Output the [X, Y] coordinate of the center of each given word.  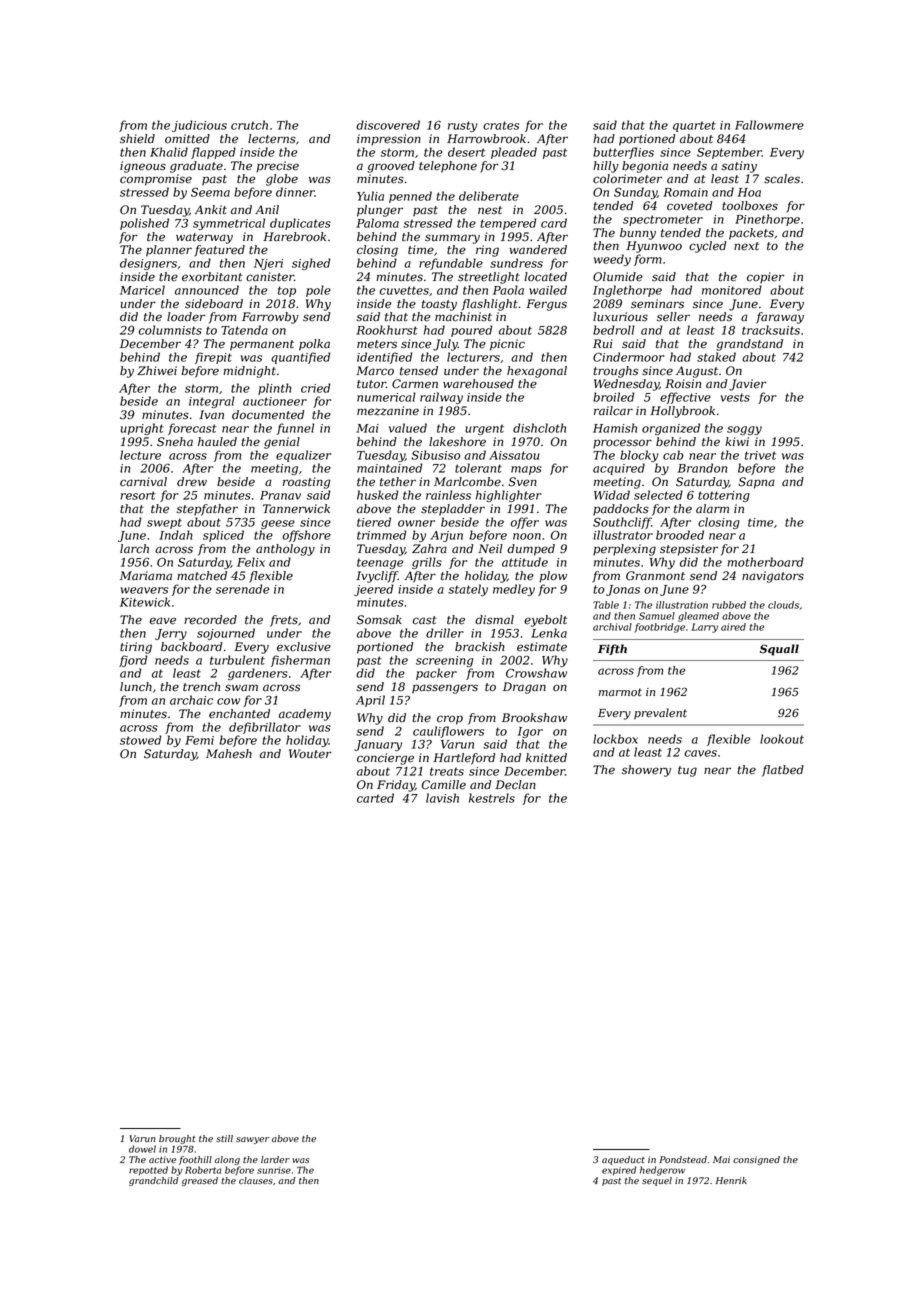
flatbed [783, 771]
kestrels [492, 798]
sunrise [274, 1170]
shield [137, 139]
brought [177, 1139]
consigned [756, 1160]
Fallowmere [769, 125]
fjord [133, 661]
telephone [448, 167]
